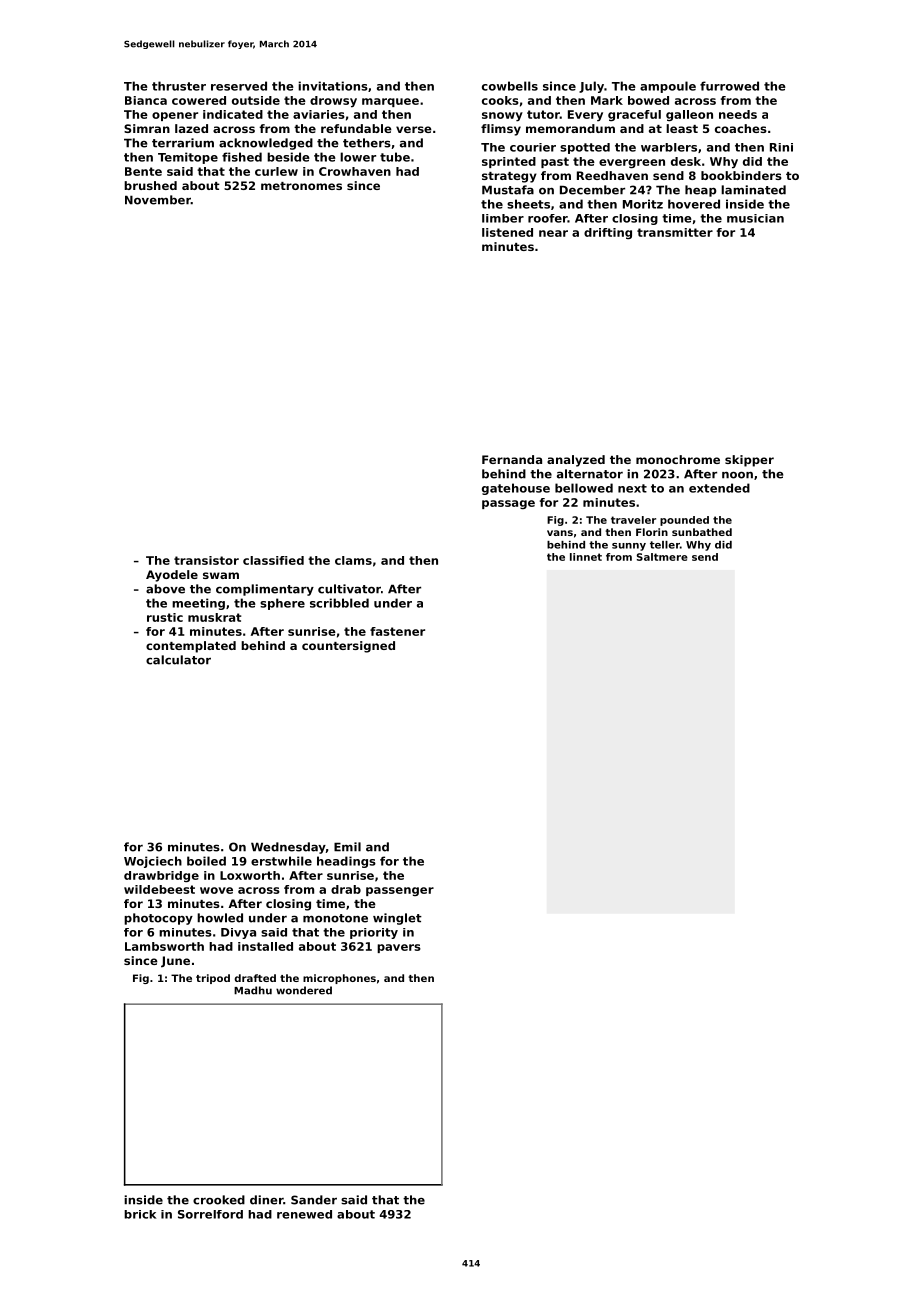 This screenshot has height=1308, width=924. I want to click on evergreen, so click(632, 163).
